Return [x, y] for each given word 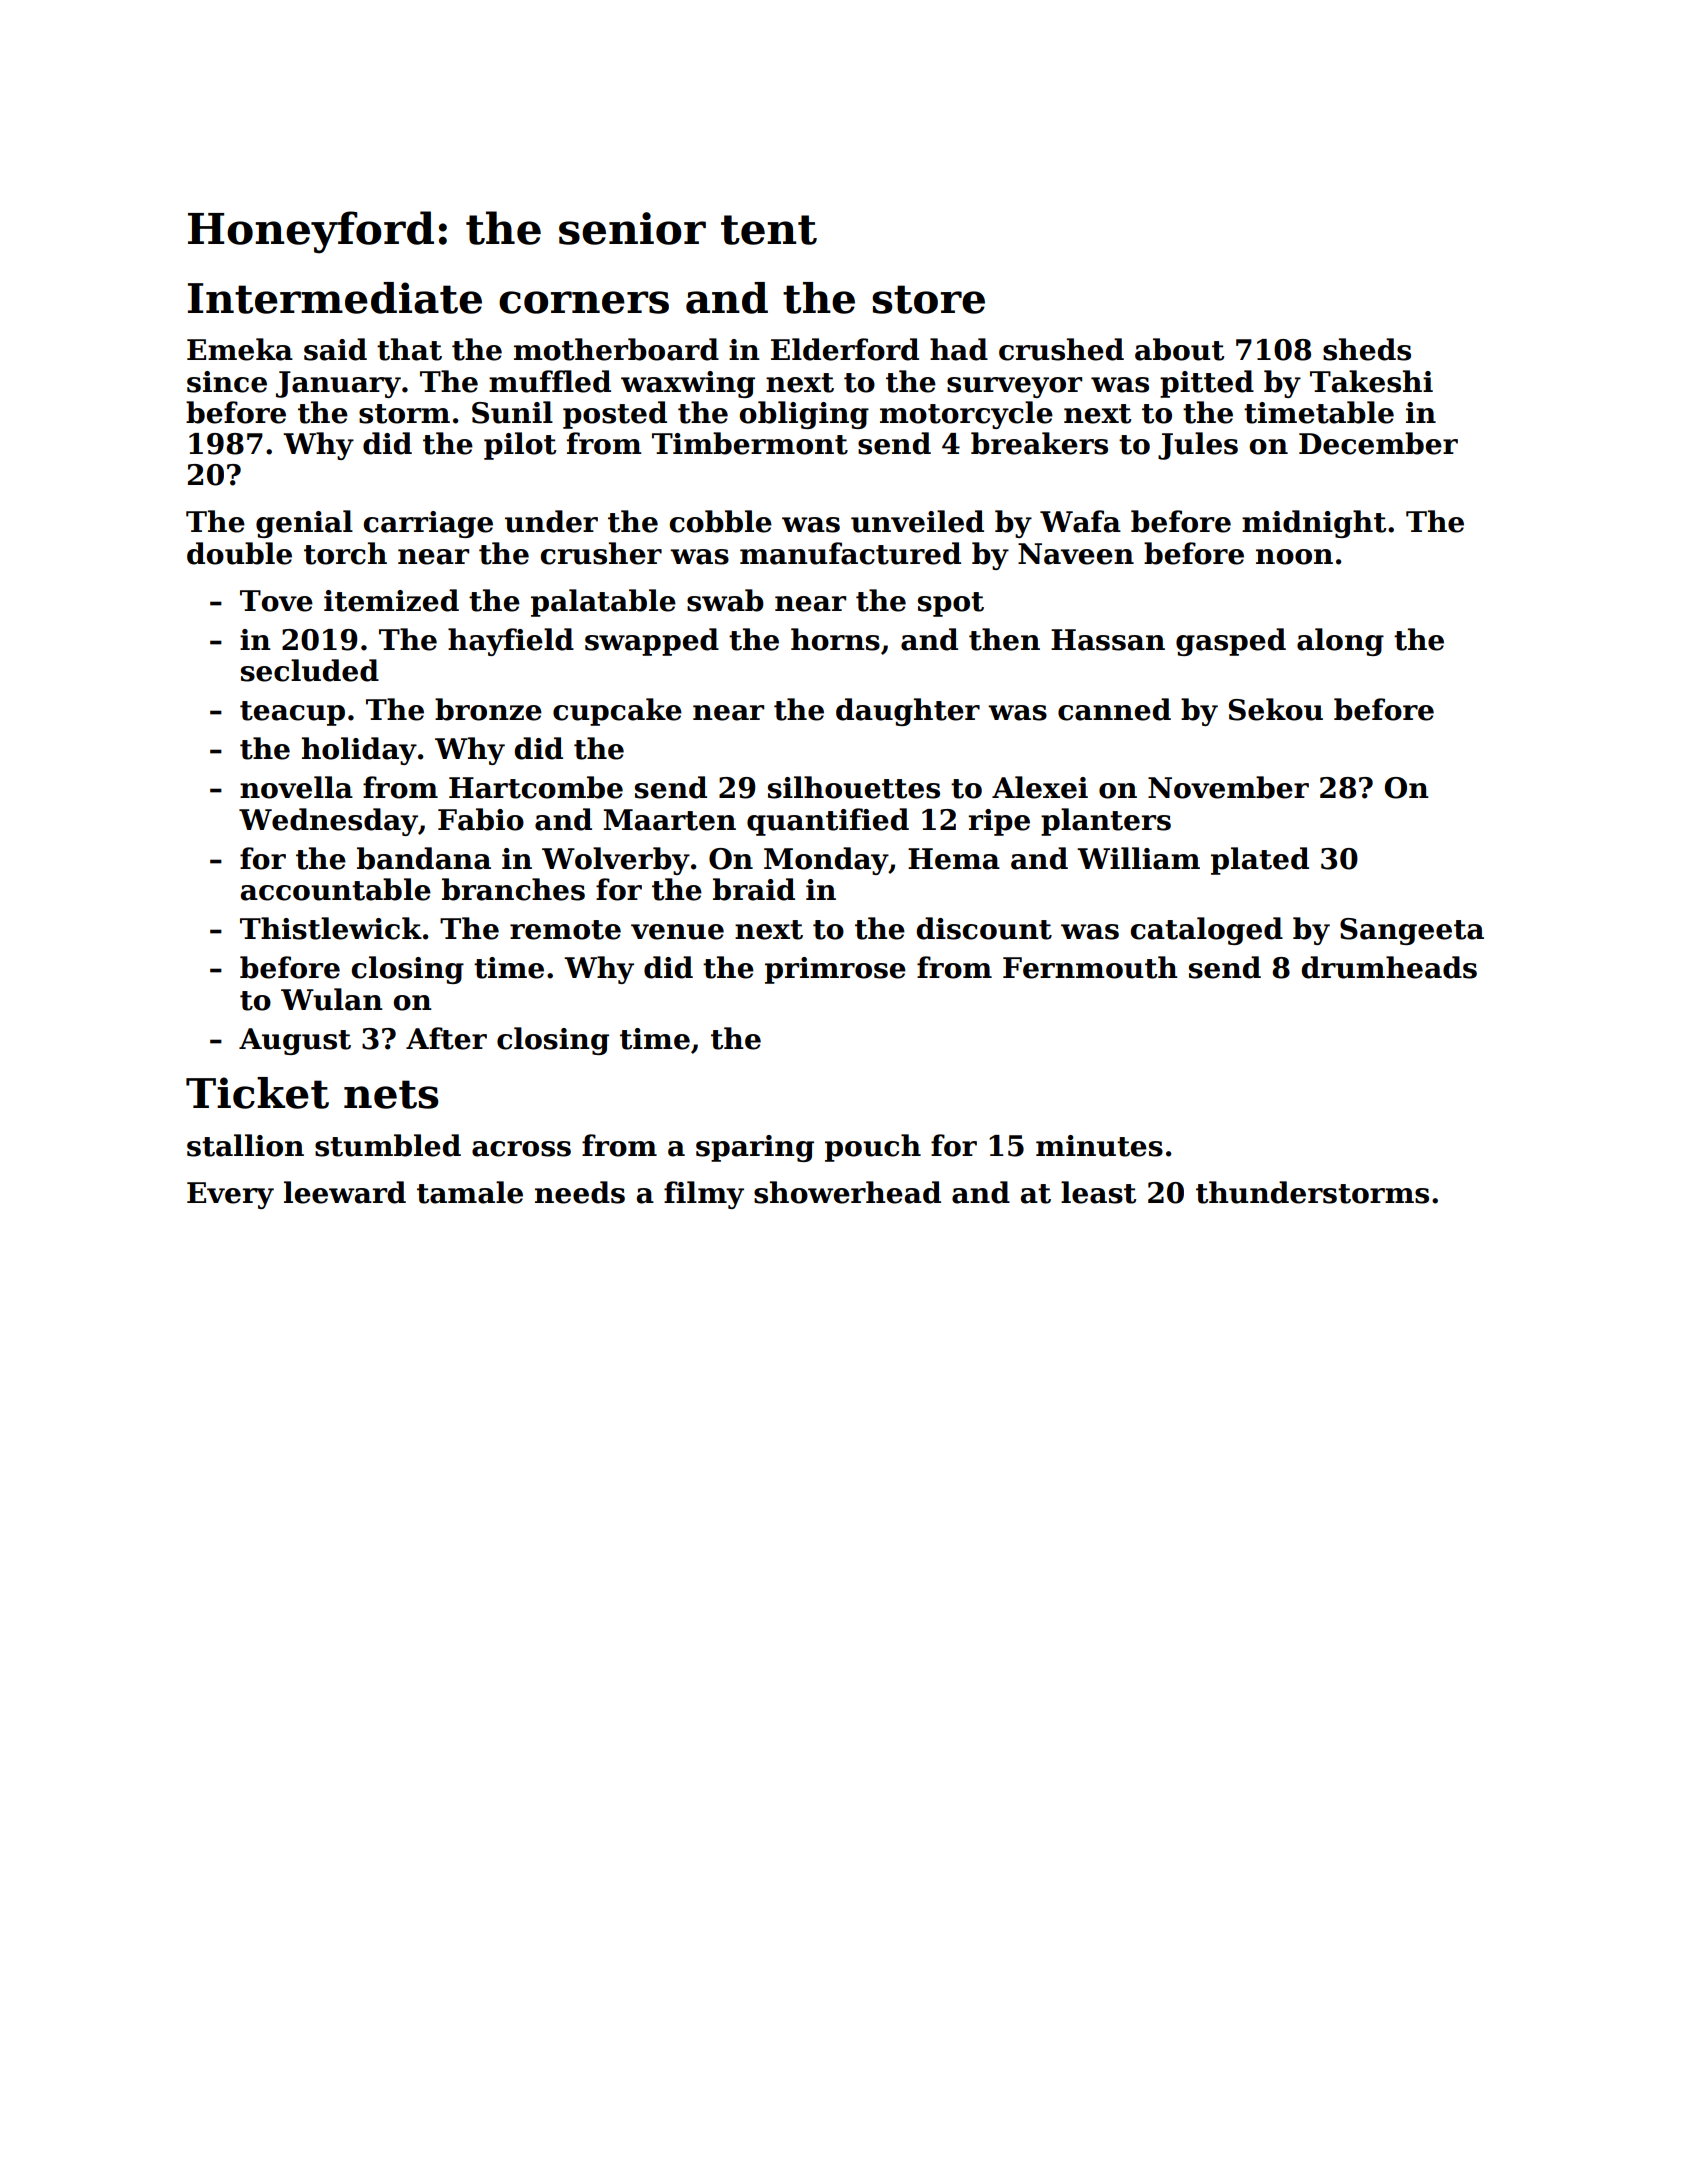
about [1179, 349]
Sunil [512, 412]
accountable [335, 889]
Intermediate [335, 298]
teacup [292, 713]
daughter [908, 712]
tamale [470, 1192]
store [928, 299]
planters [1106, 822]
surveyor [1014, 387]
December [1378, 443]
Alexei [1040, 787]
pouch [873, 1148]
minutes [1099, 1146]
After [446, 1038]
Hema [954, 859]
